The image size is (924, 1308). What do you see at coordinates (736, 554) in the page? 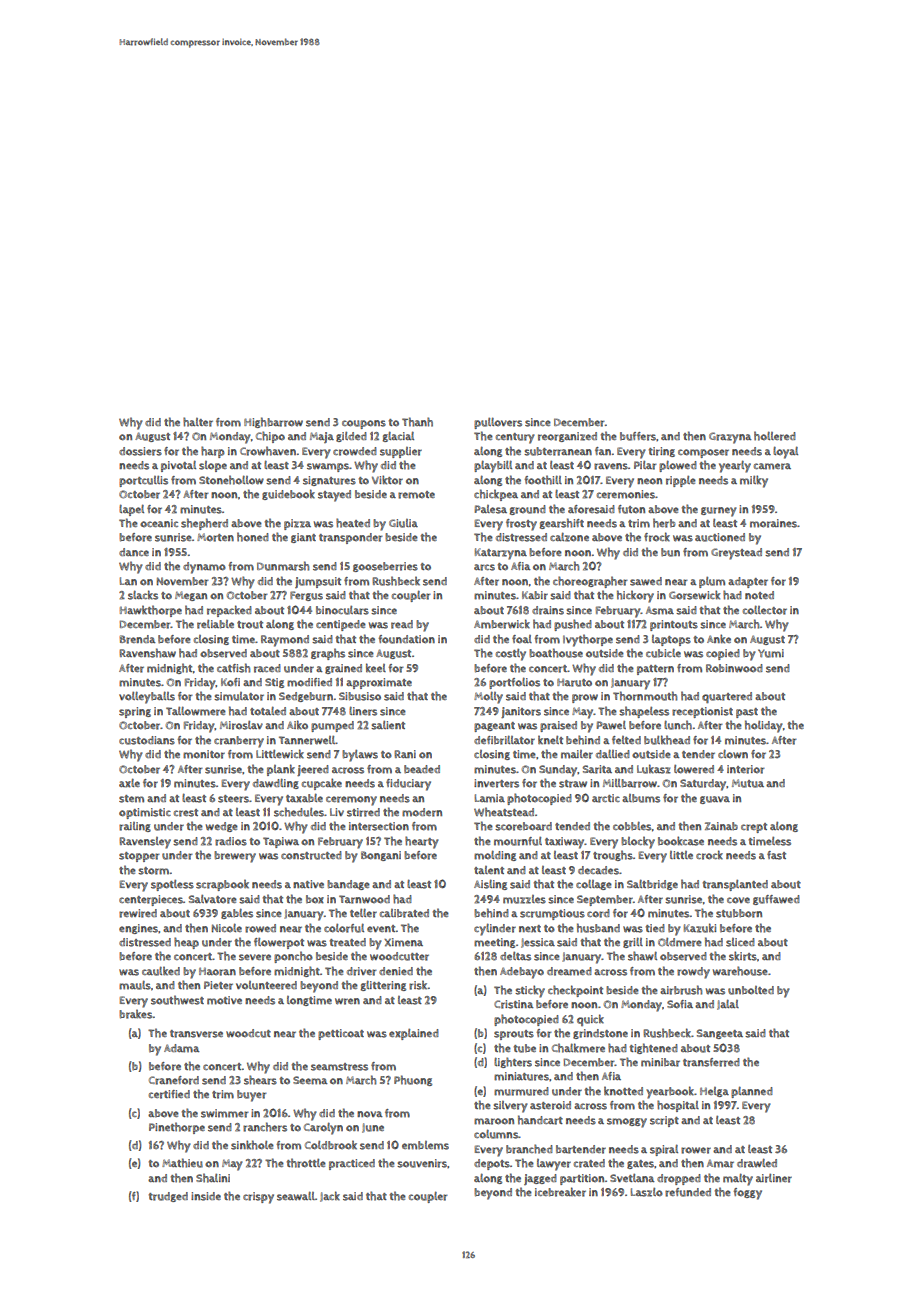
I see `Greystead` at bounding box center [736, 554].
